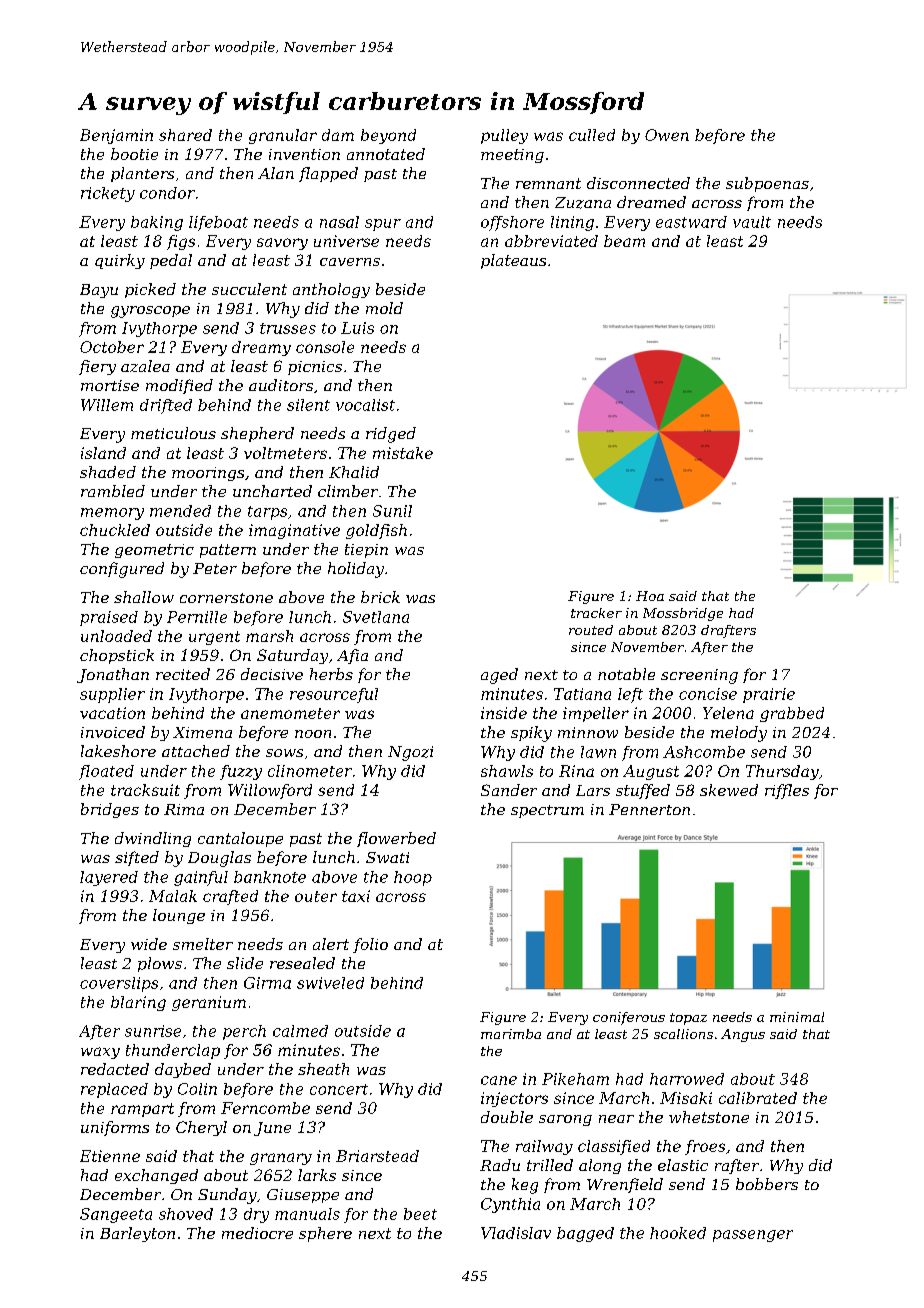 The width and height of the screenshot is (924, 1308). I want to click on Benjamin, so click(116, 136).
